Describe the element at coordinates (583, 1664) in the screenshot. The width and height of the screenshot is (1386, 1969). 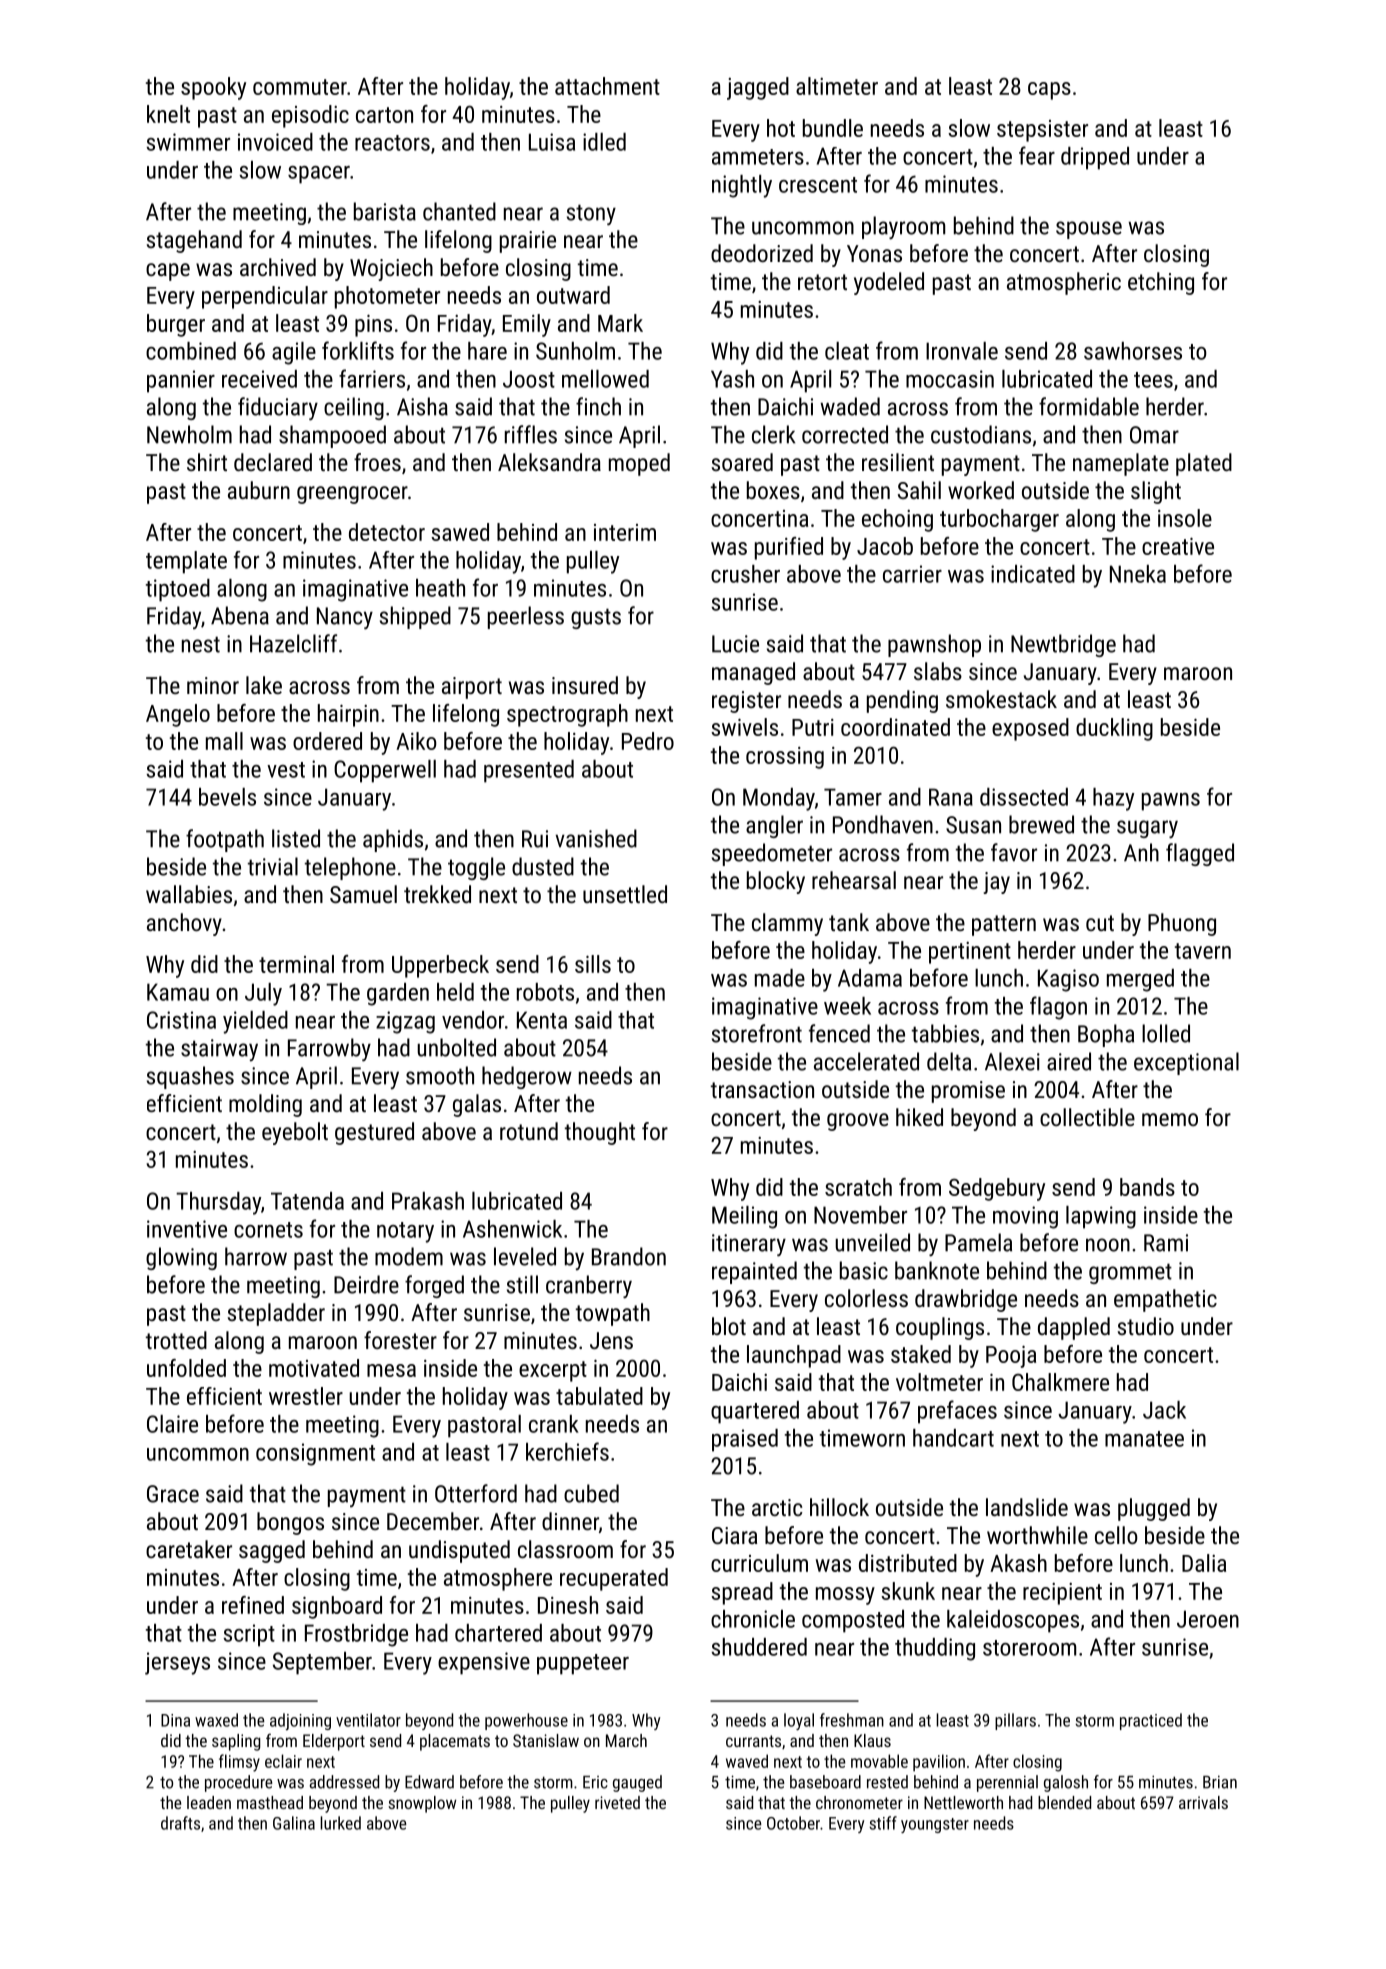
I see `puppeteer` at that location.
